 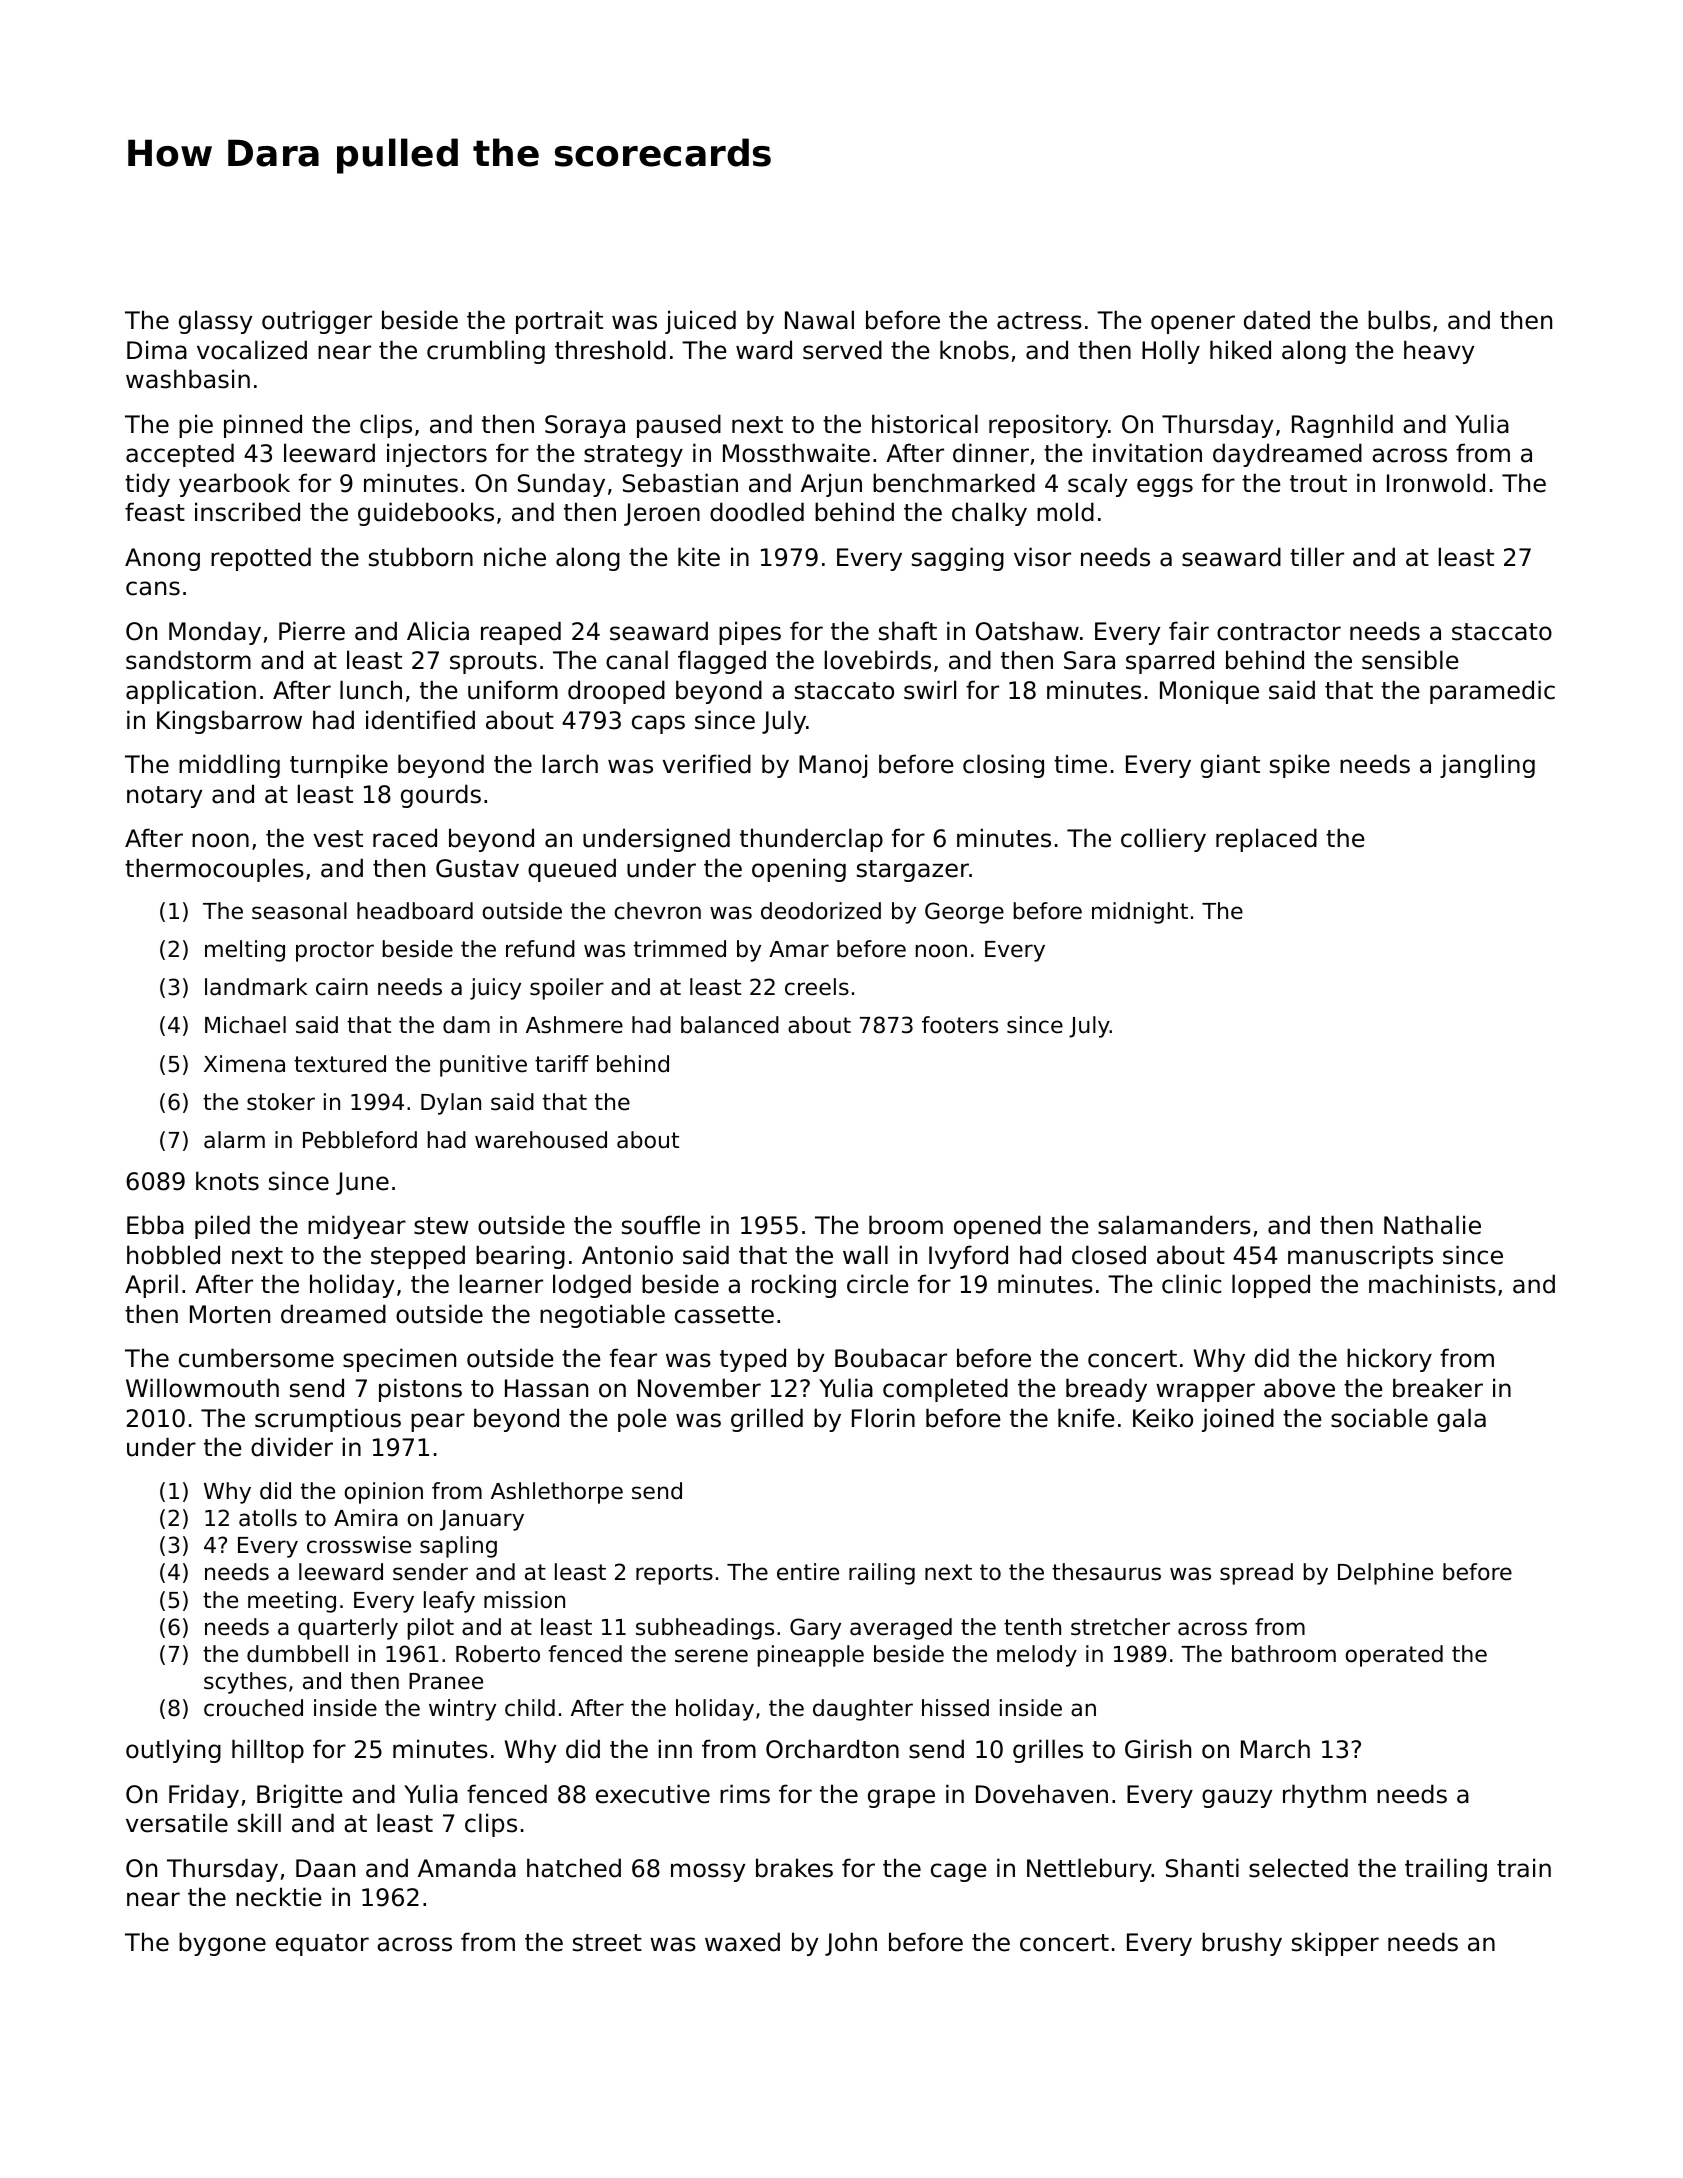 I want to click on Ximena, so click(x=244, y=1064).
